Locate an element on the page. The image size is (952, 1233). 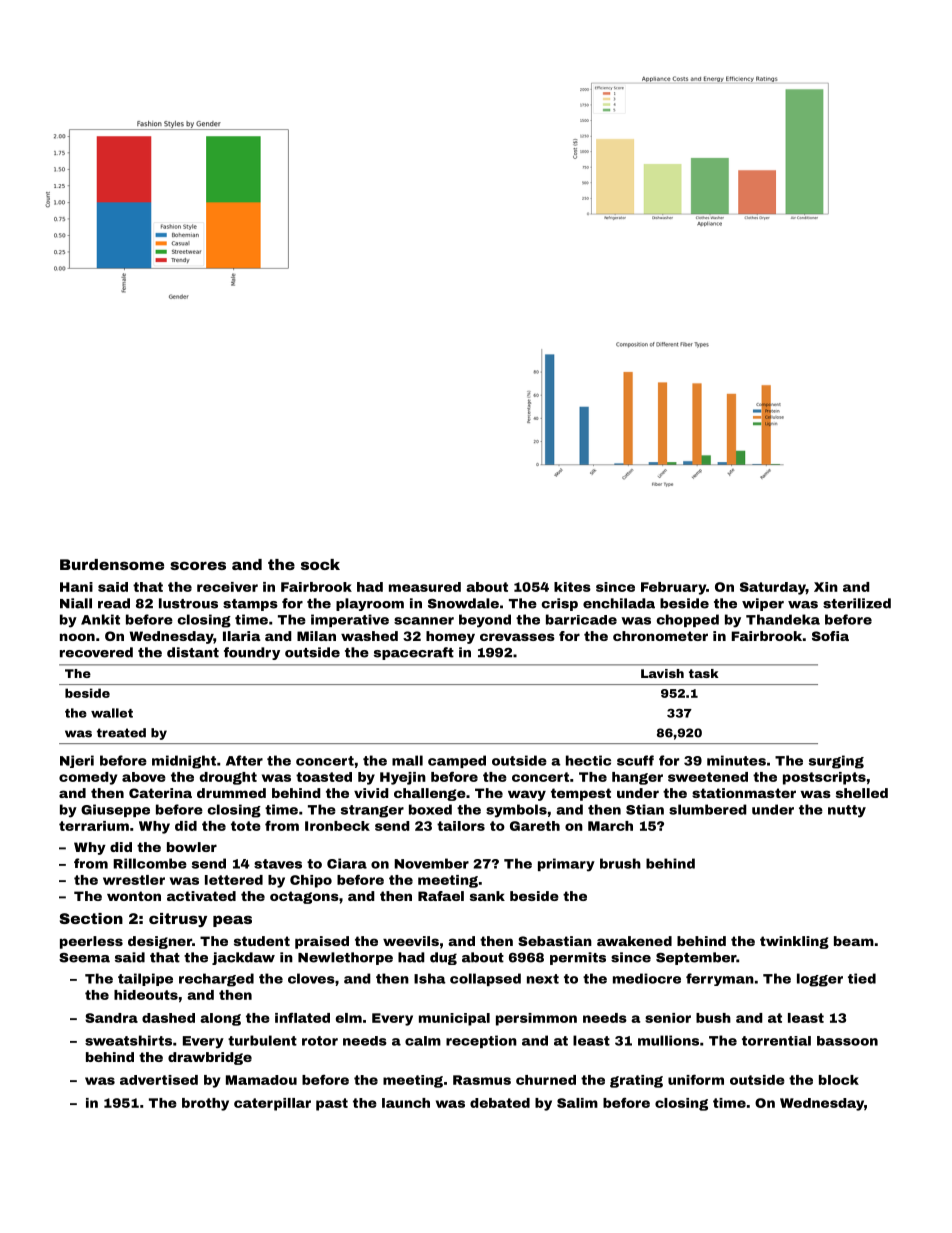
kites is located at coordinates (572, 587).
